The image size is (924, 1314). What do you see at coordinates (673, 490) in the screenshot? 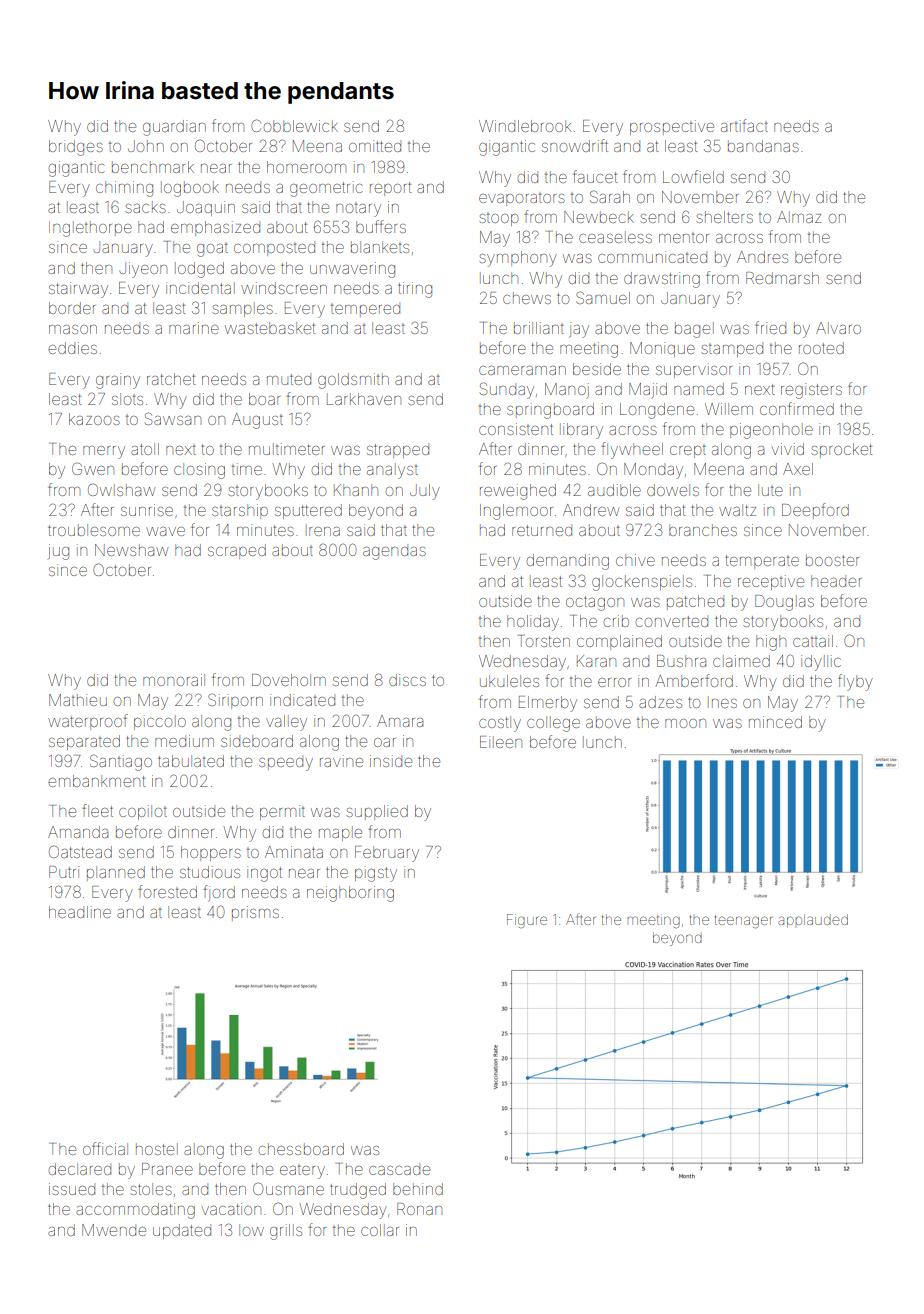
I see `dowels` at bounding box center [673, 490].
